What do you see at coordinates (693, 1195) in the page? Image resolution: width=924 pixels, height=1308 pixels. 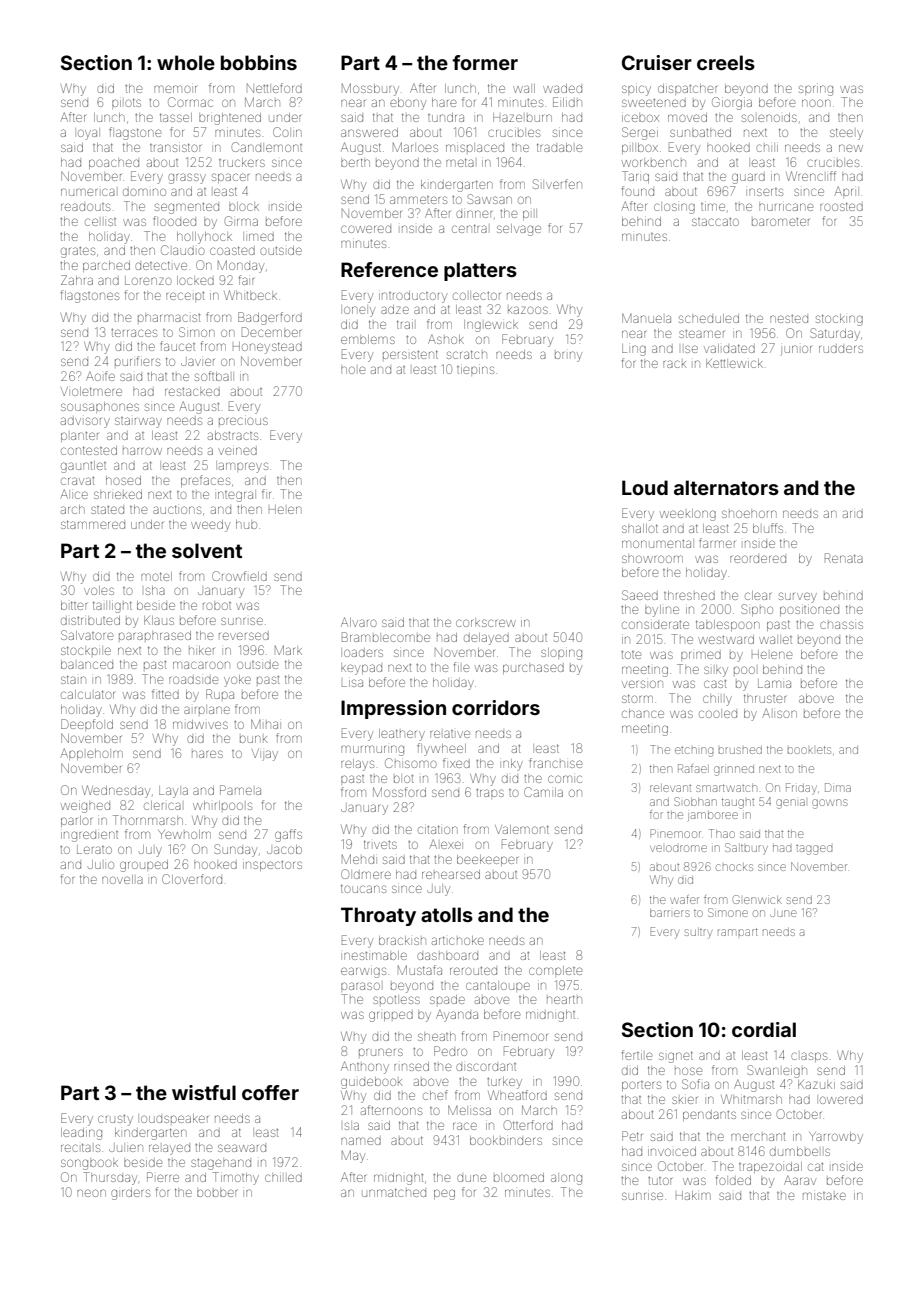 I see `Hakim` at bounding box center [693, 1195].
